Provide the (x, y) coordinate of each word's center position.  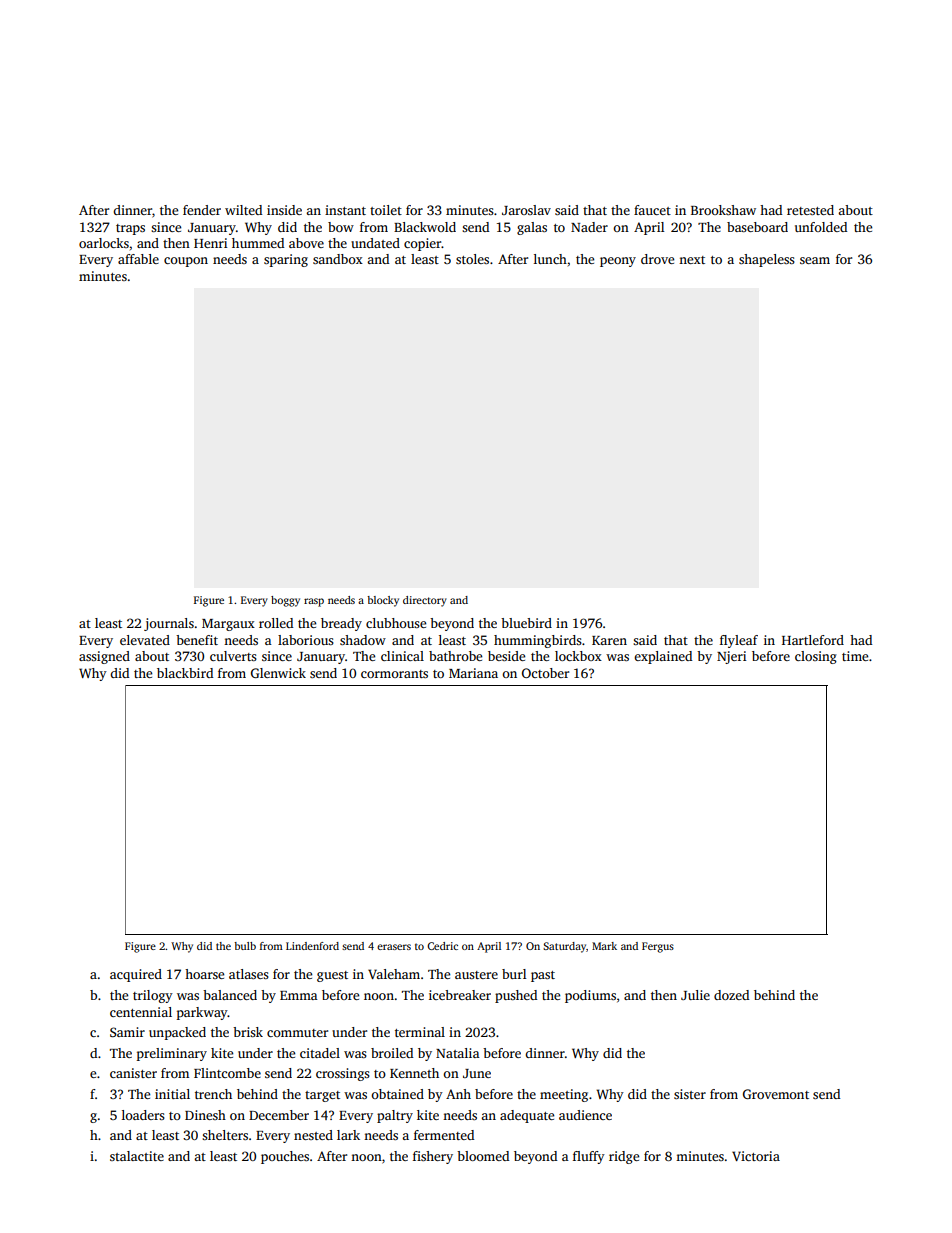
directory (425, 601)
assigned (104, 657)
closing (816, 657)
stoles (472, 259)
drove (657, 259)
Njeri (731, 657)
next (692, 260)
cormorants (394, 674)
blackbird (185, 673)
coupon (186, 262)
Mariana (473, 673)
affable (138, 259)
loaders (143, 1115)
